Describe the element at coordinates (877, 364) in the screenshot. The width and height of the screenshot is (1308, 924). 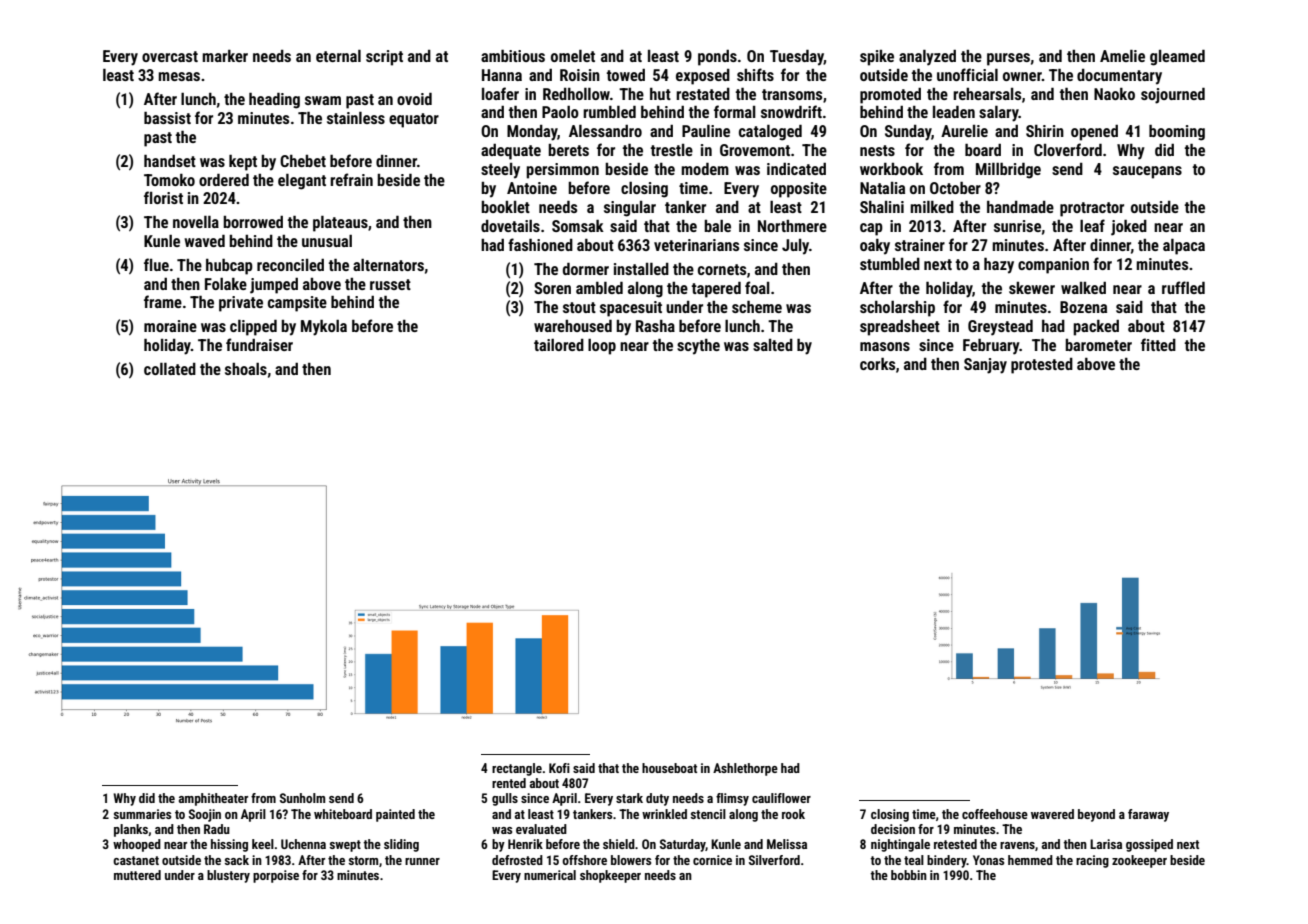
I see `corks` at that location.
